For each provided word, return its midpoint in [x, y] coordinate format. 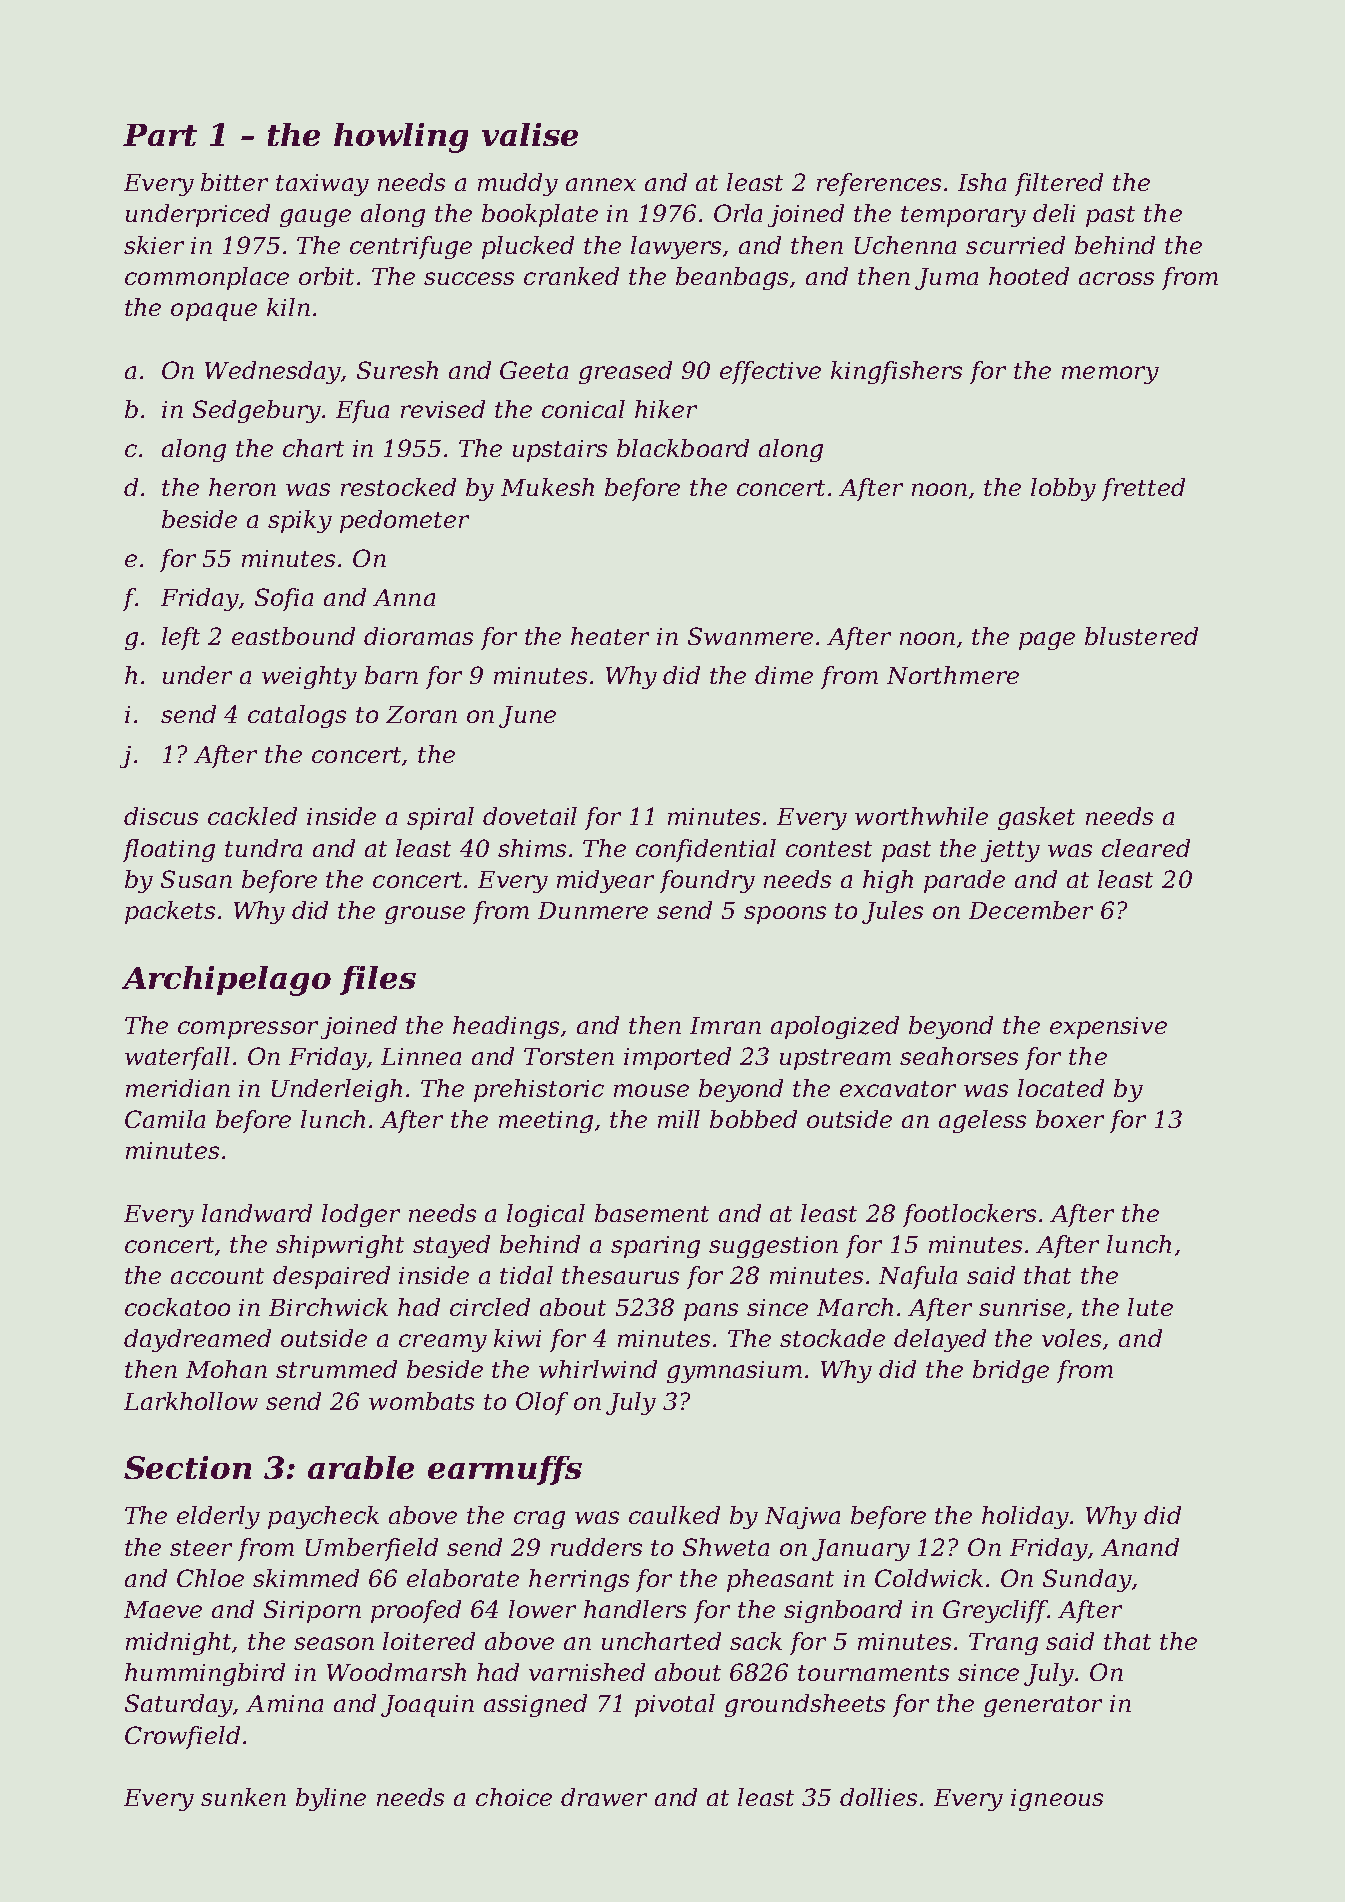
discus [161, 816]
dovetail [530, 816]
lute [1150, 1307]
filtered [1059, 184]
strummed [336, 1369]
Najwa [802, 1518]
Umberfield [372, 1549]
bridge [1011, 1371]
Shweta [726, 1547]
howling [401, 138]
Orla [738, 213]
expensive [1108, 1028]
